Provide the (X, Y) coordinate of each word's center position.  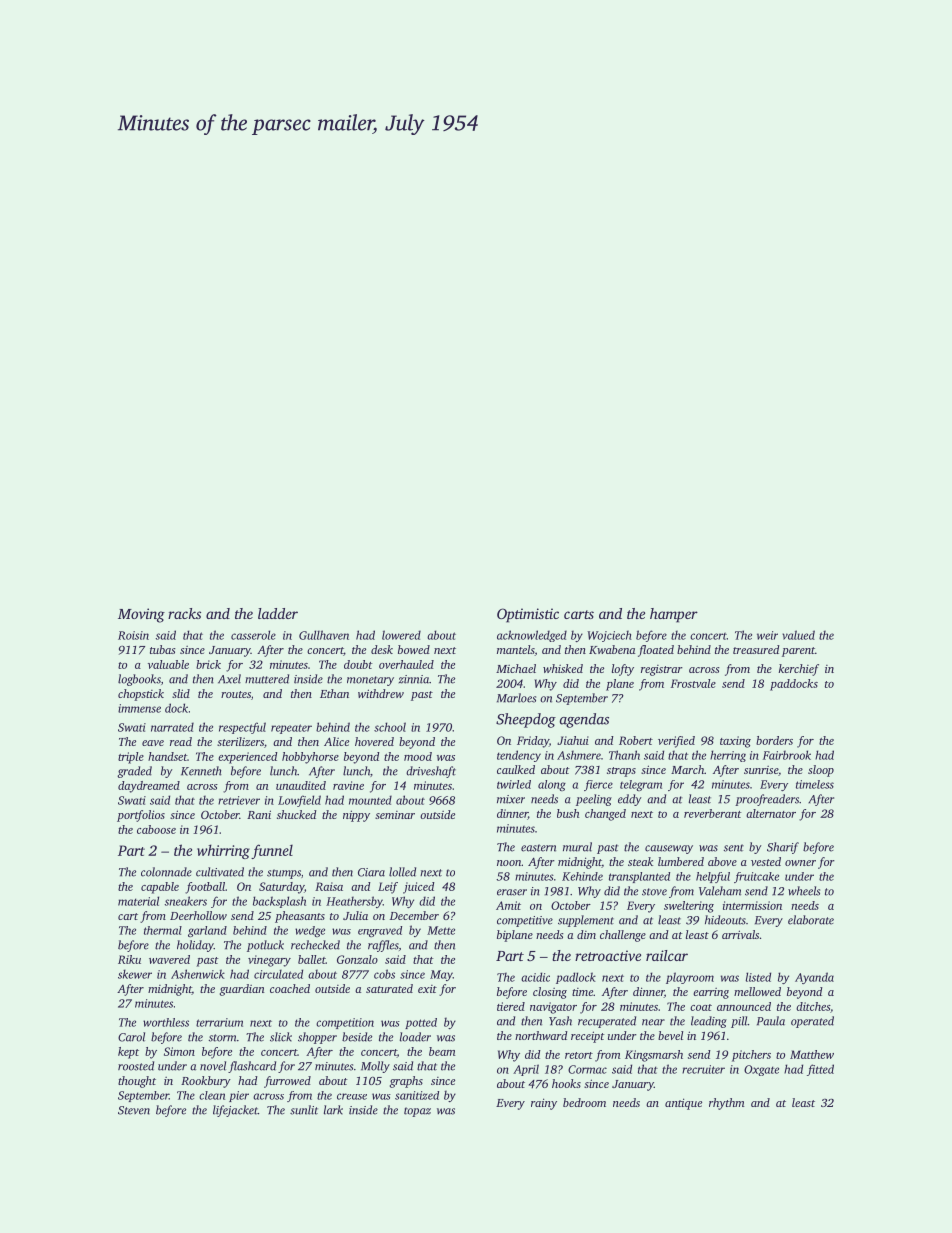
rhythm (726, 1104)
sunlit (304, 1110)
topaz (417, 1112)
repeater (291, 729)
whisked (563, 668)
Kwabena (612, 649)
